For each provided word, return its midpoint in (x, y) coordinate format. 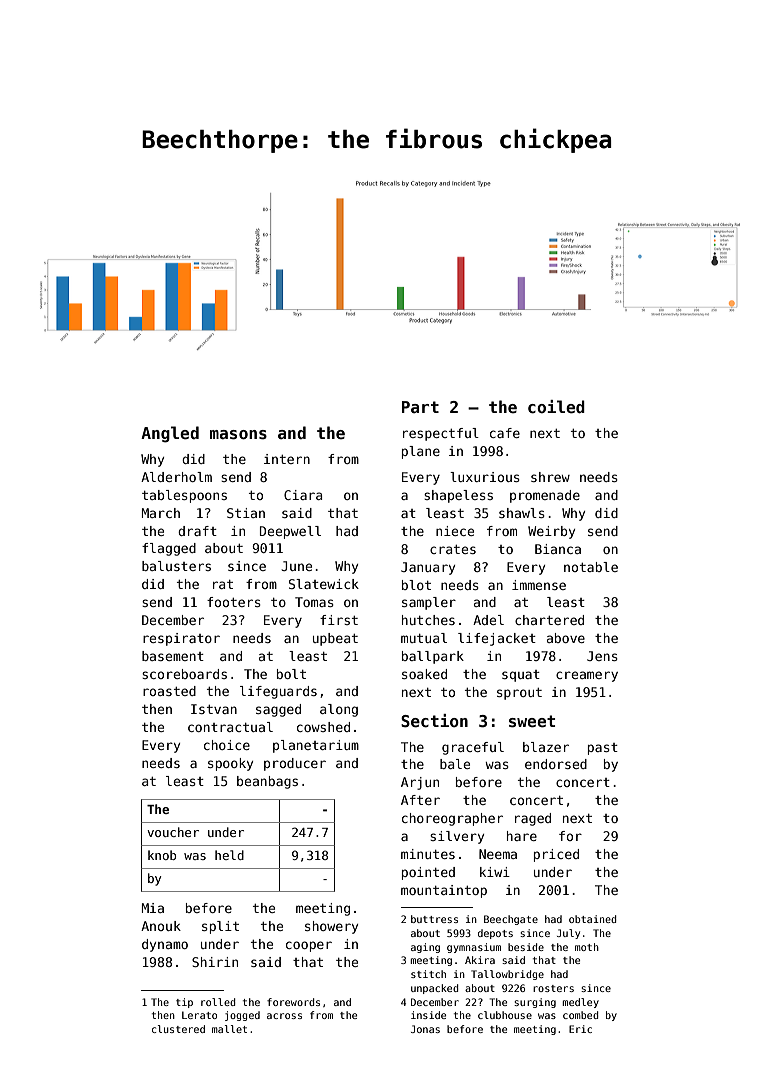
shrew (550, 477)
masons (238, 435)
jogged (242, 1016)
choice (227, 745)
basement (173, 656)
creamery (587, 676)
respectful (441, 434)
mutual (424, 638)
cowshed (323, 727)
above (566, 638)
